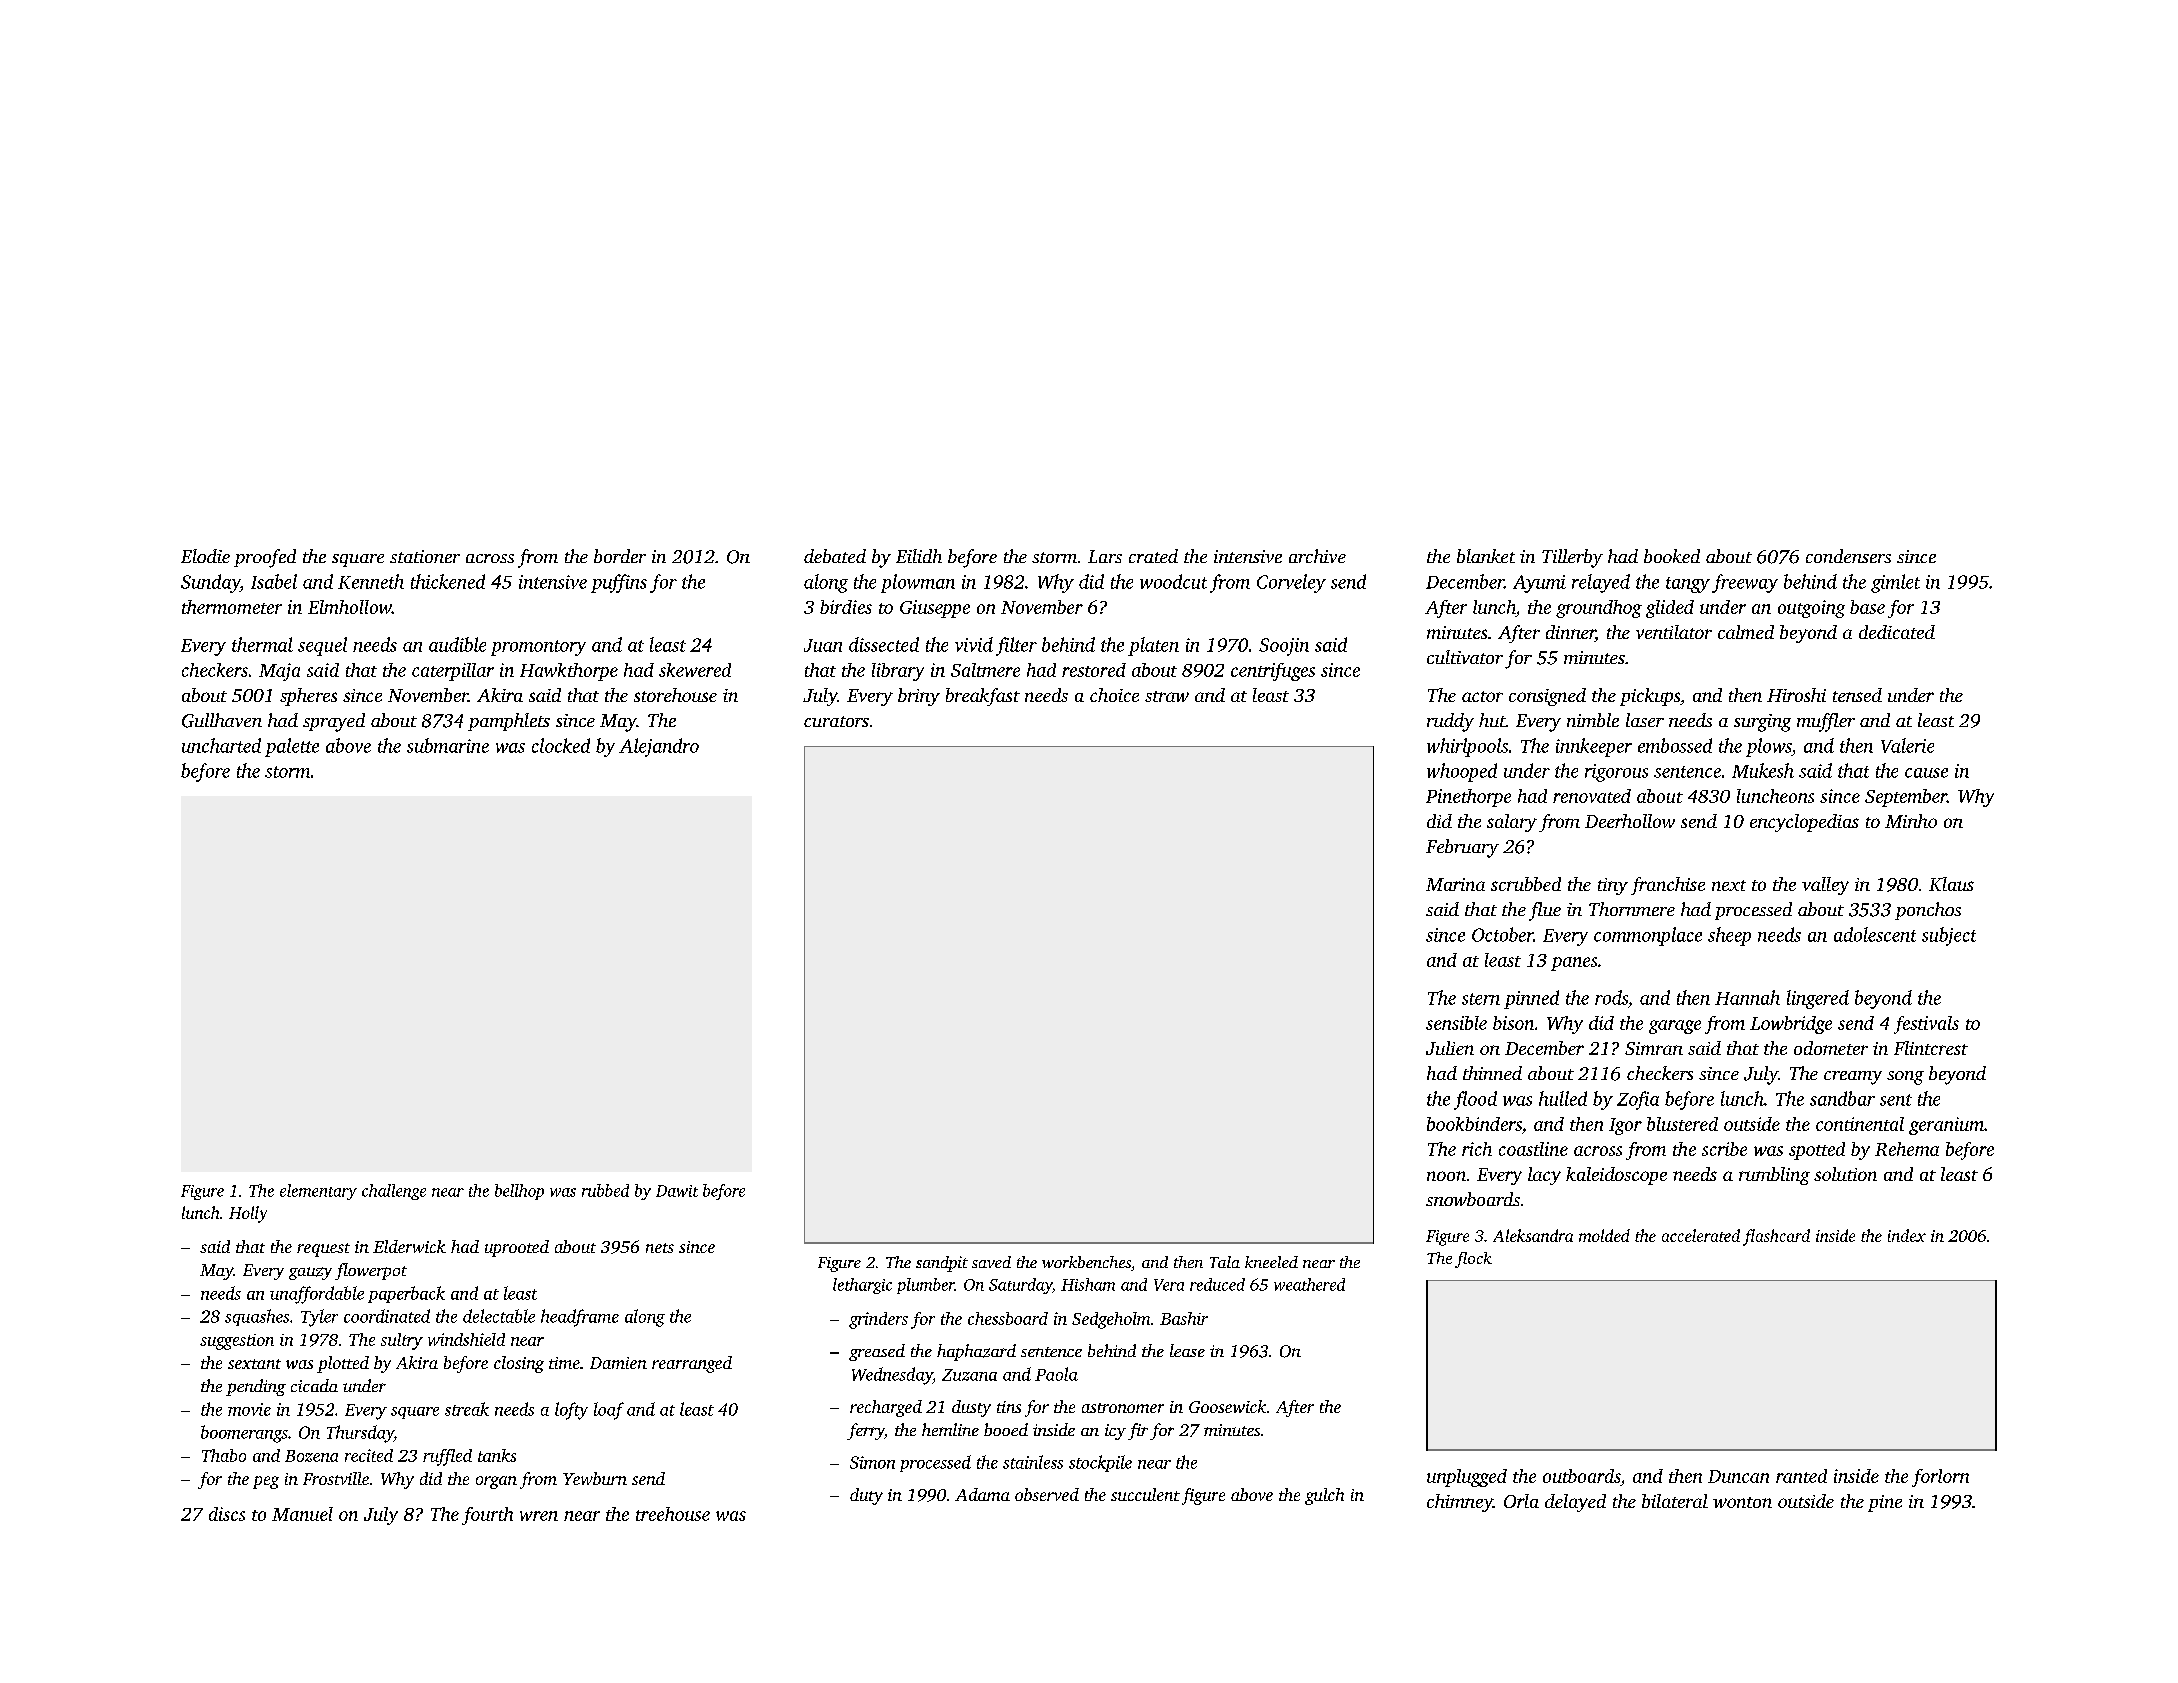 The width and height of the image is (2178, 1683). What do you see at coordinates (898, 672) in the image?
I see `library` at bounding box center [898, 672].
